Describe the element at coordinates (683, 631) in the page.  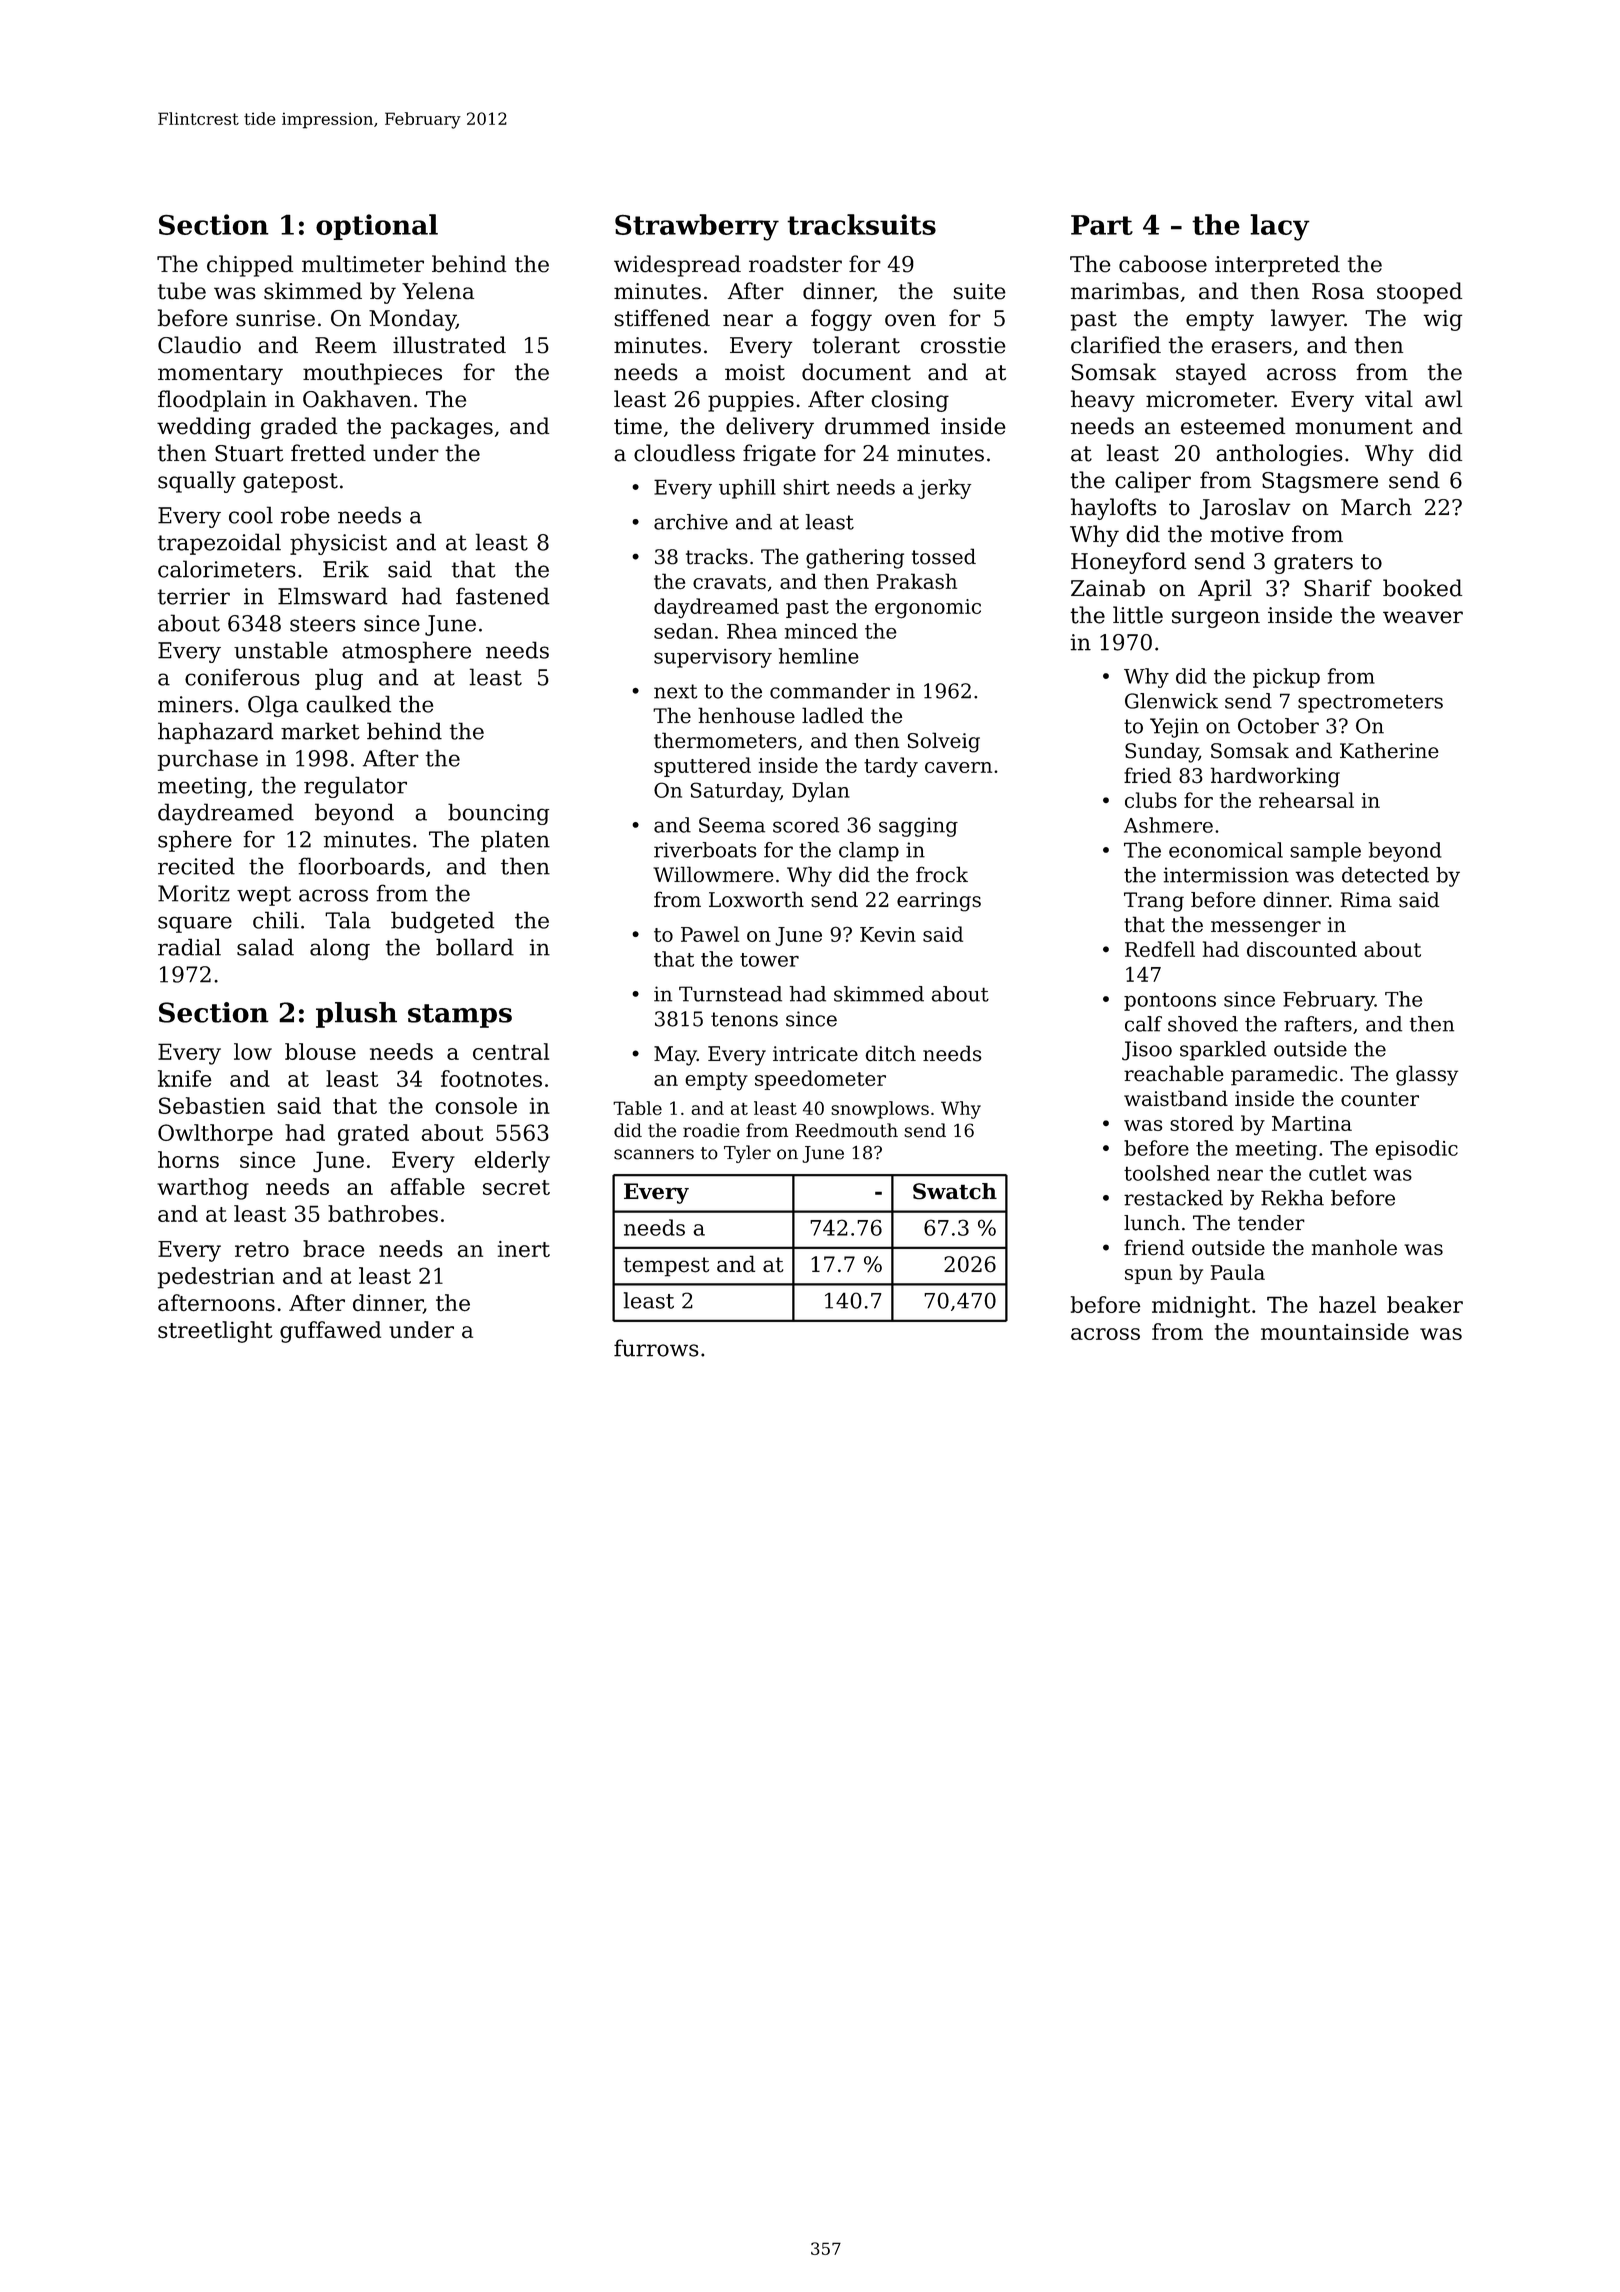
I see `sedan` at that location.
